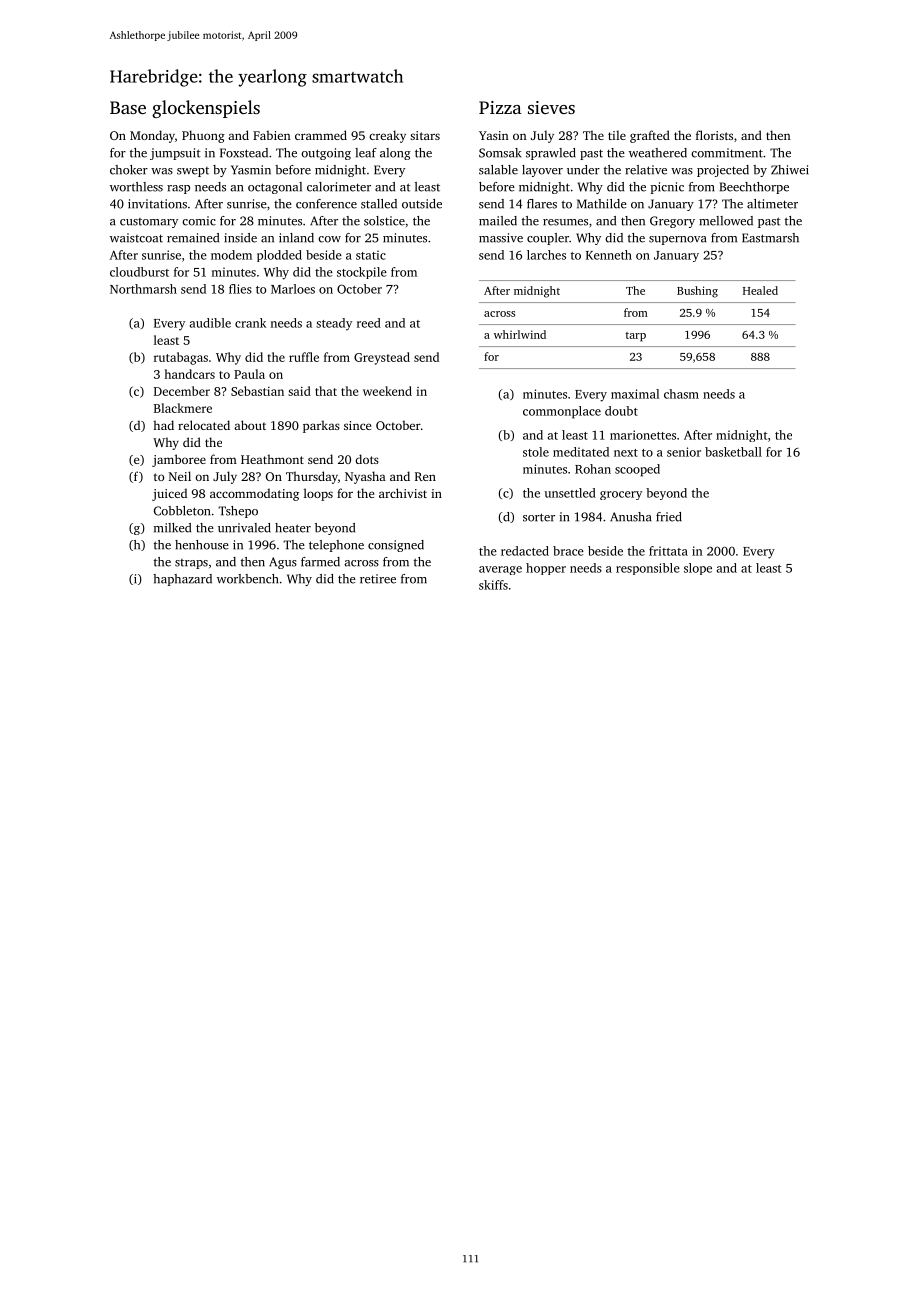 This document has width=924, height=1308. Describe the element at coordinates (210, 323) in the document. I see `audible` at that location.
